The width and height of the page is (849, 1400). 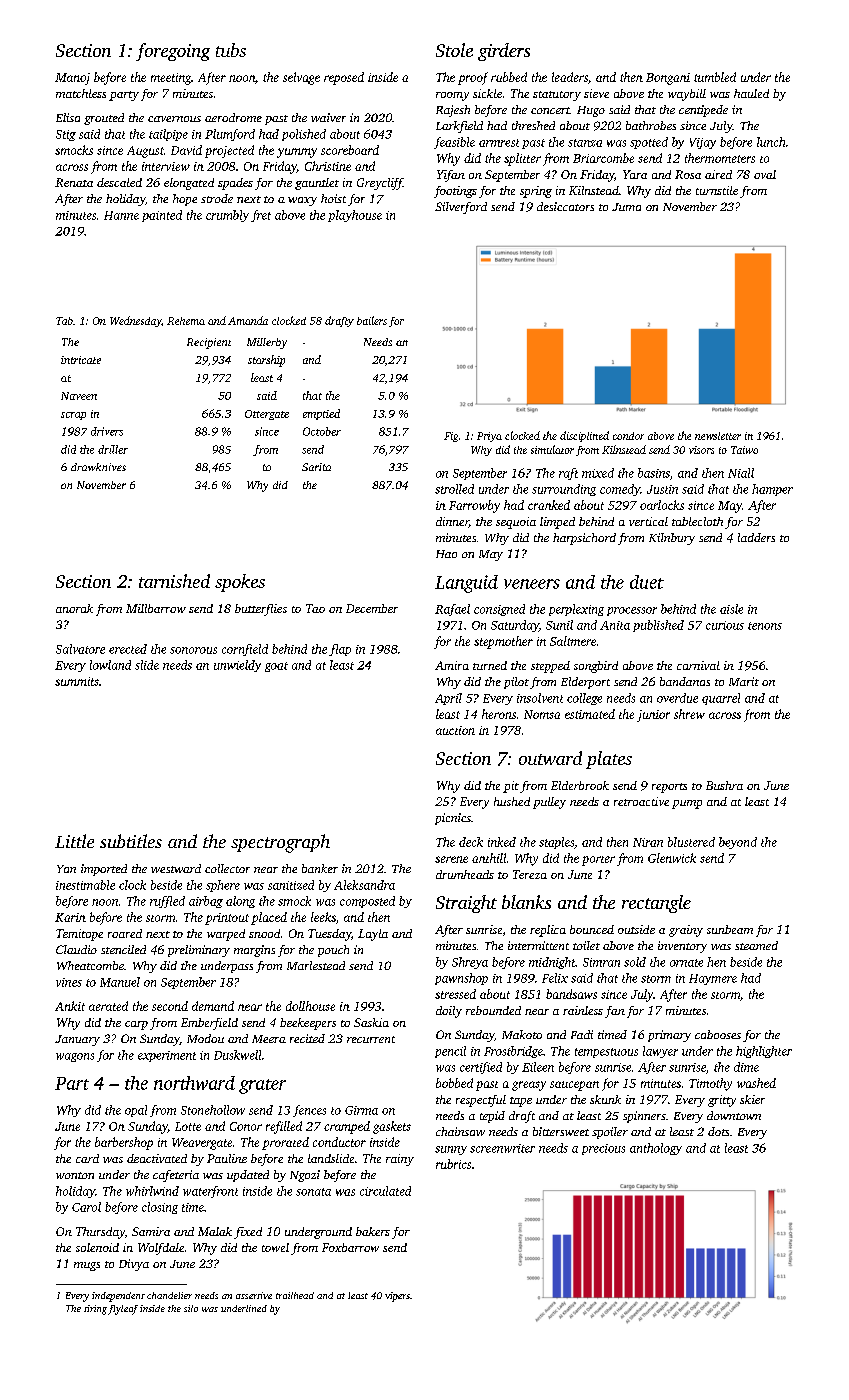 What do you see at coordinates (668, 79) in the page?
I see `Bongani` at bounding box center [668, 79].
